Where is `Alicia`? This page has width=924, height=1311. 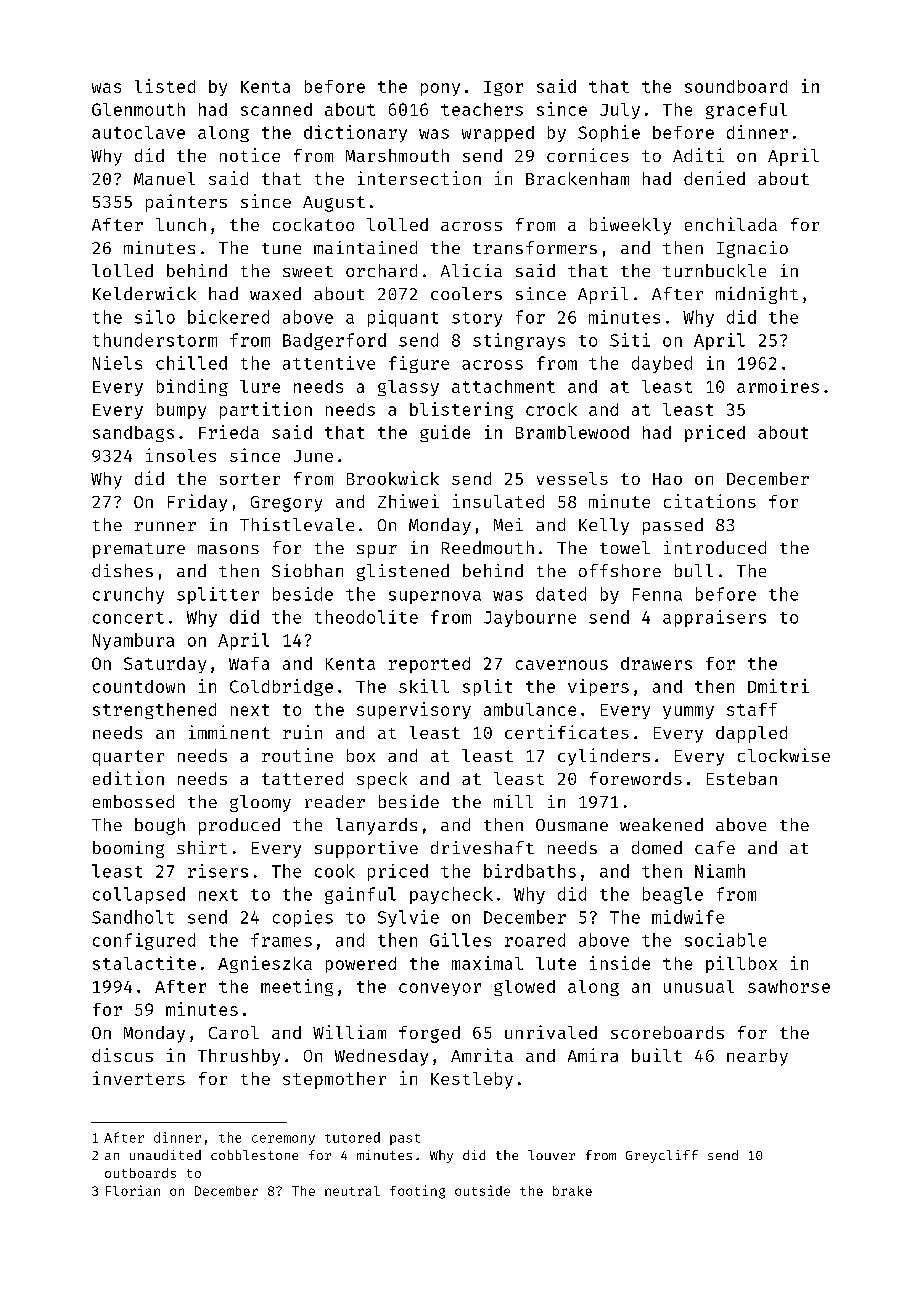 Alicia is located at coordinates (471, 270).
